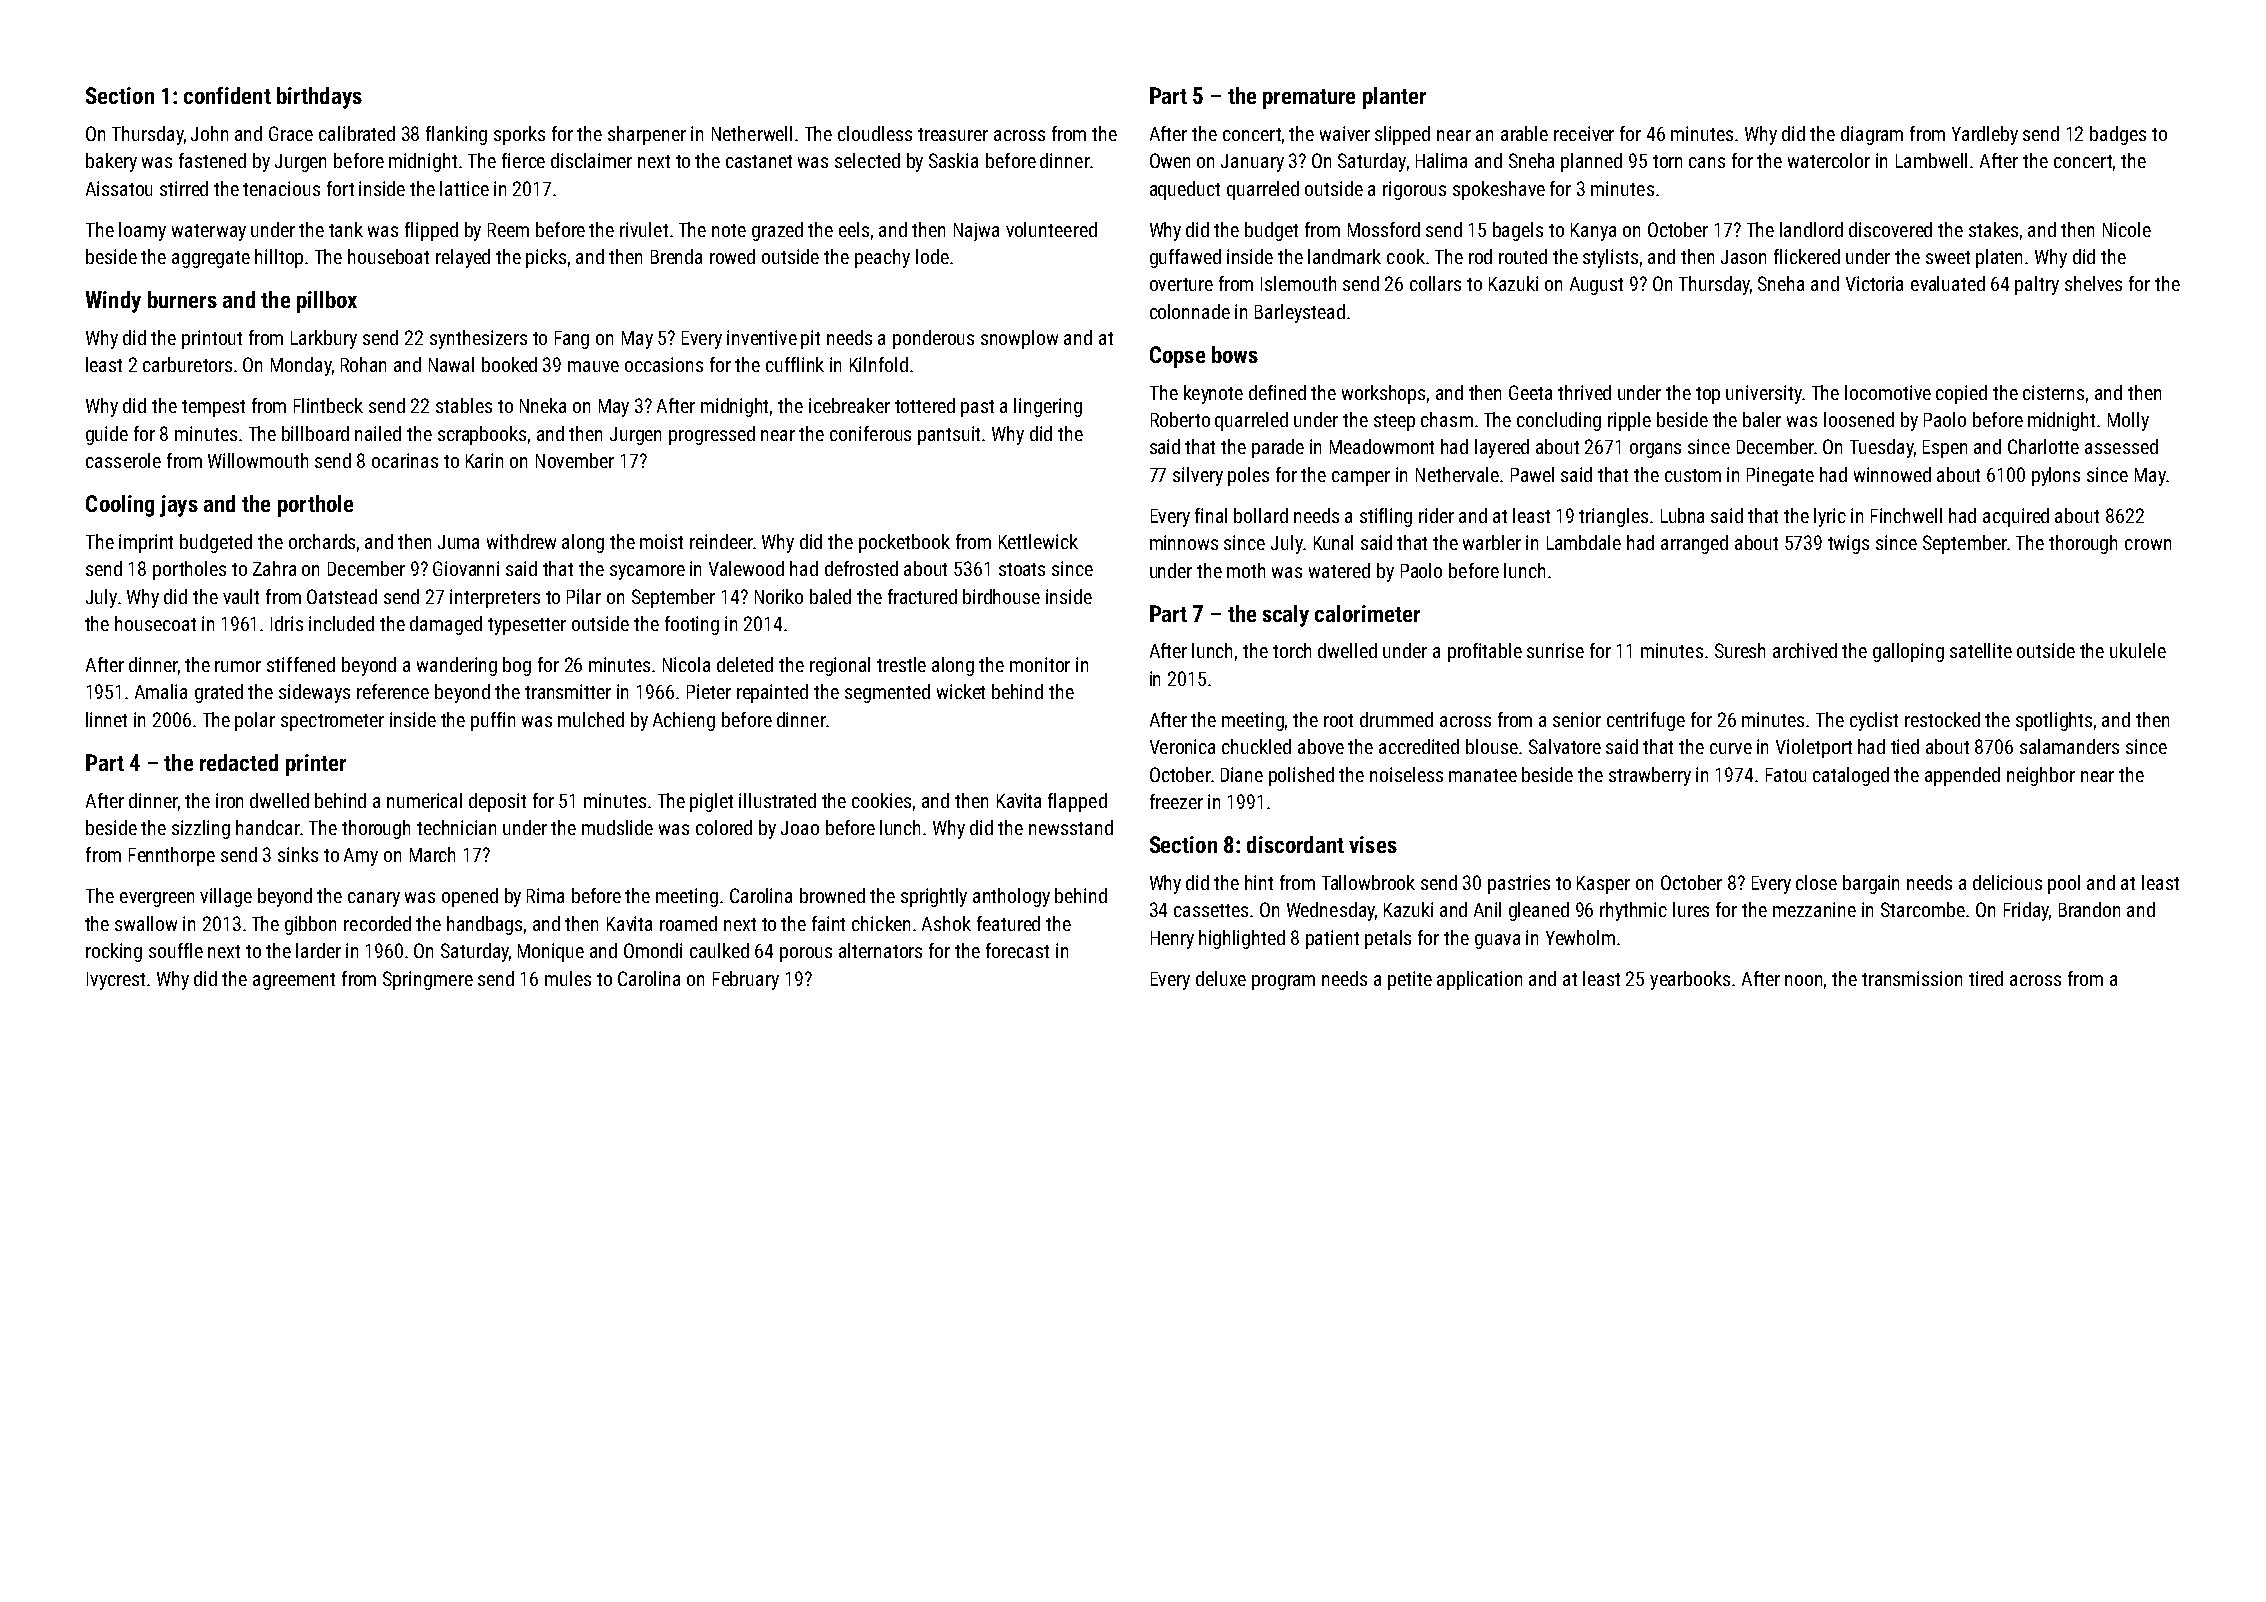 This screenshot has width=2266, height=1602. I want to click on Nicola, so click(686, 664).
